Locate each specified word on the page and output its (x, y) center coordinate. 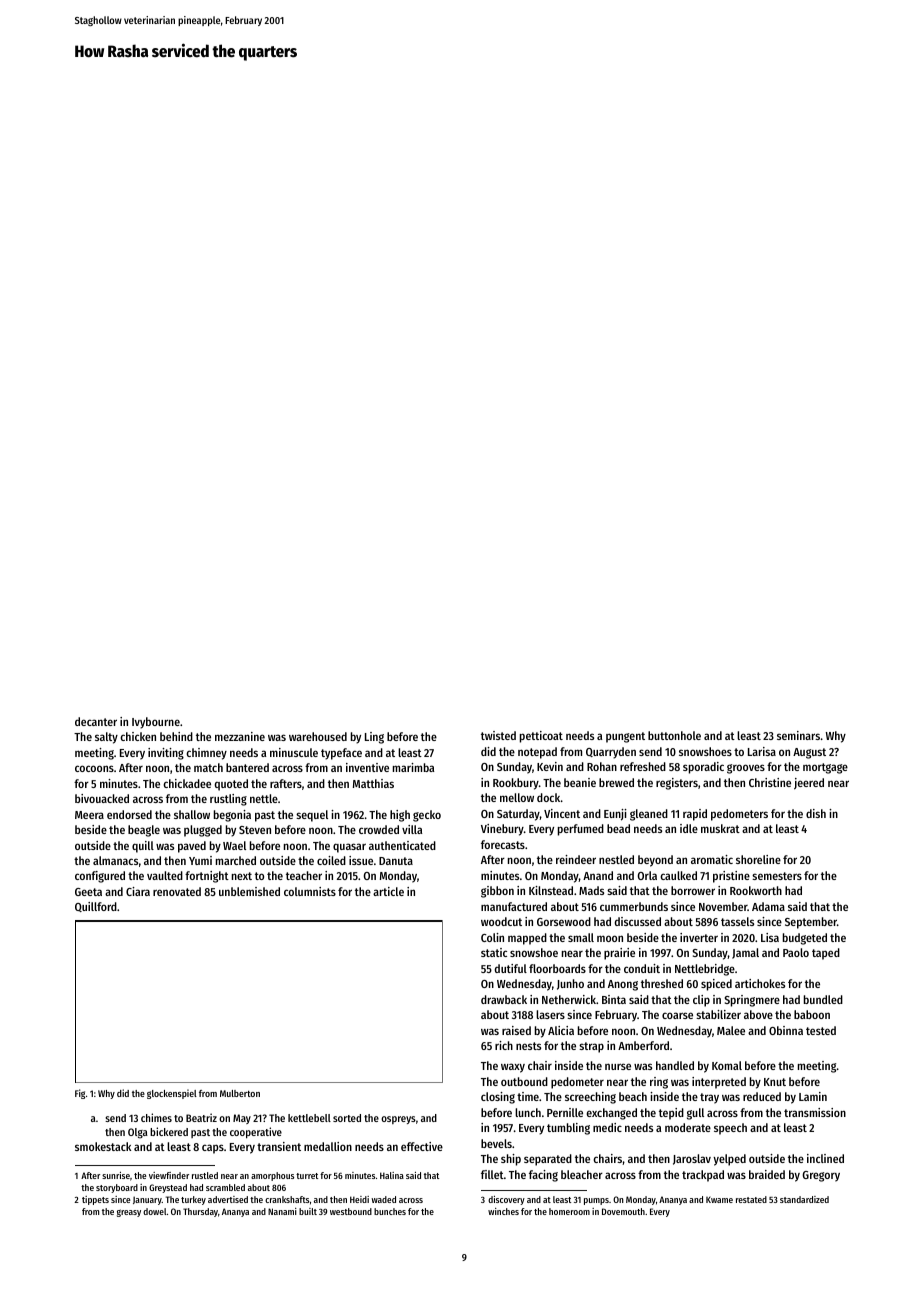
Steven (255, 830)
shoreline (758, 859)
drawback (504, 999)
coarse (677, 1015)
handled (675, 1065)
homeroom (569, 1211)
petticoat (541, 737)
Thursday (200, 1212)
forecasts (503, 844)
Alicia (561, 1030)
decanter (96, 721)
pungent (625, 737)
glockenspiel (172, 1094)
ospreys (398, 1120)
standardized (804, 1199)
